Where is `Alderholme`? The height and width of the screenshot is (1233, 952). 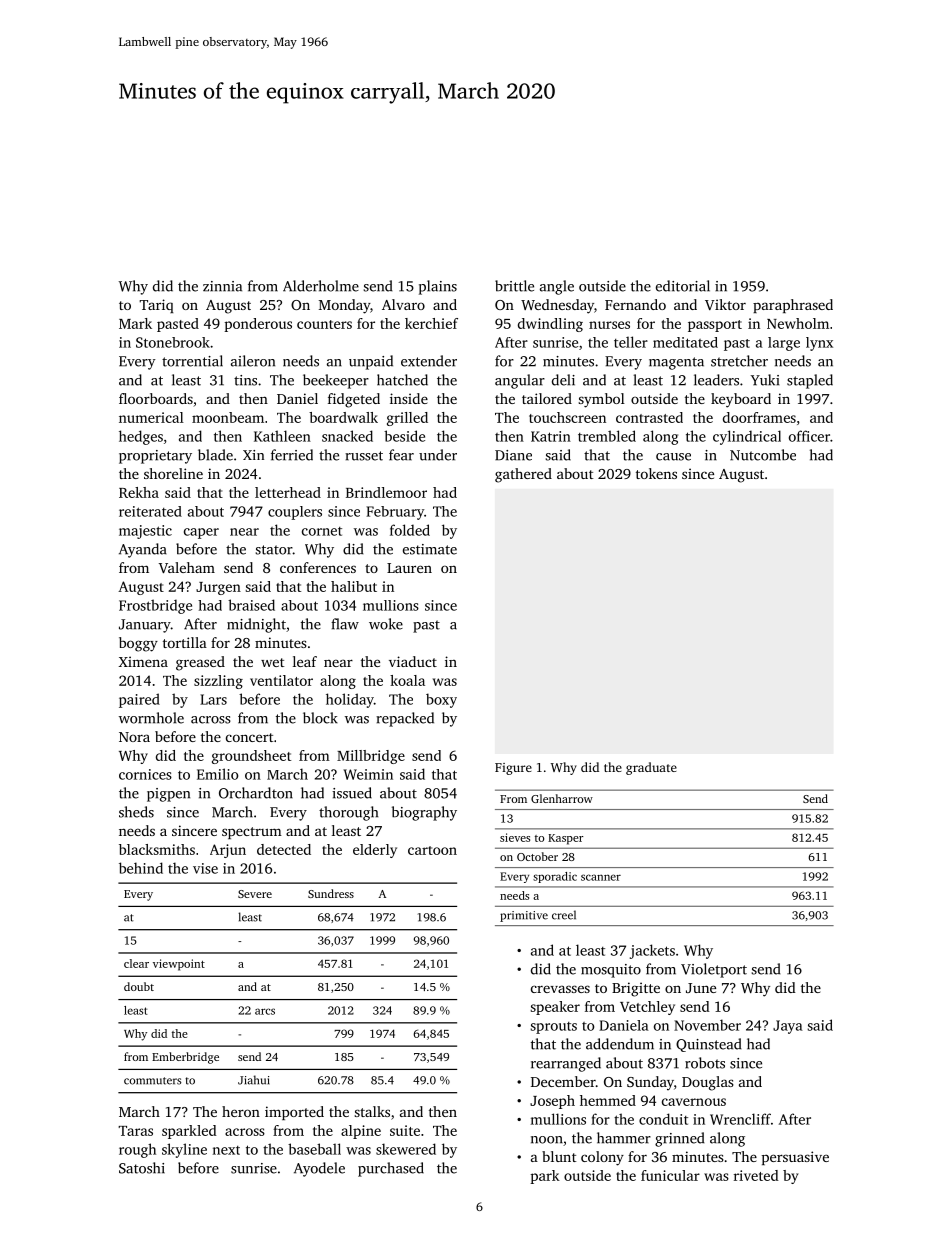
Alderholme is located at coordinates (321, 286).
